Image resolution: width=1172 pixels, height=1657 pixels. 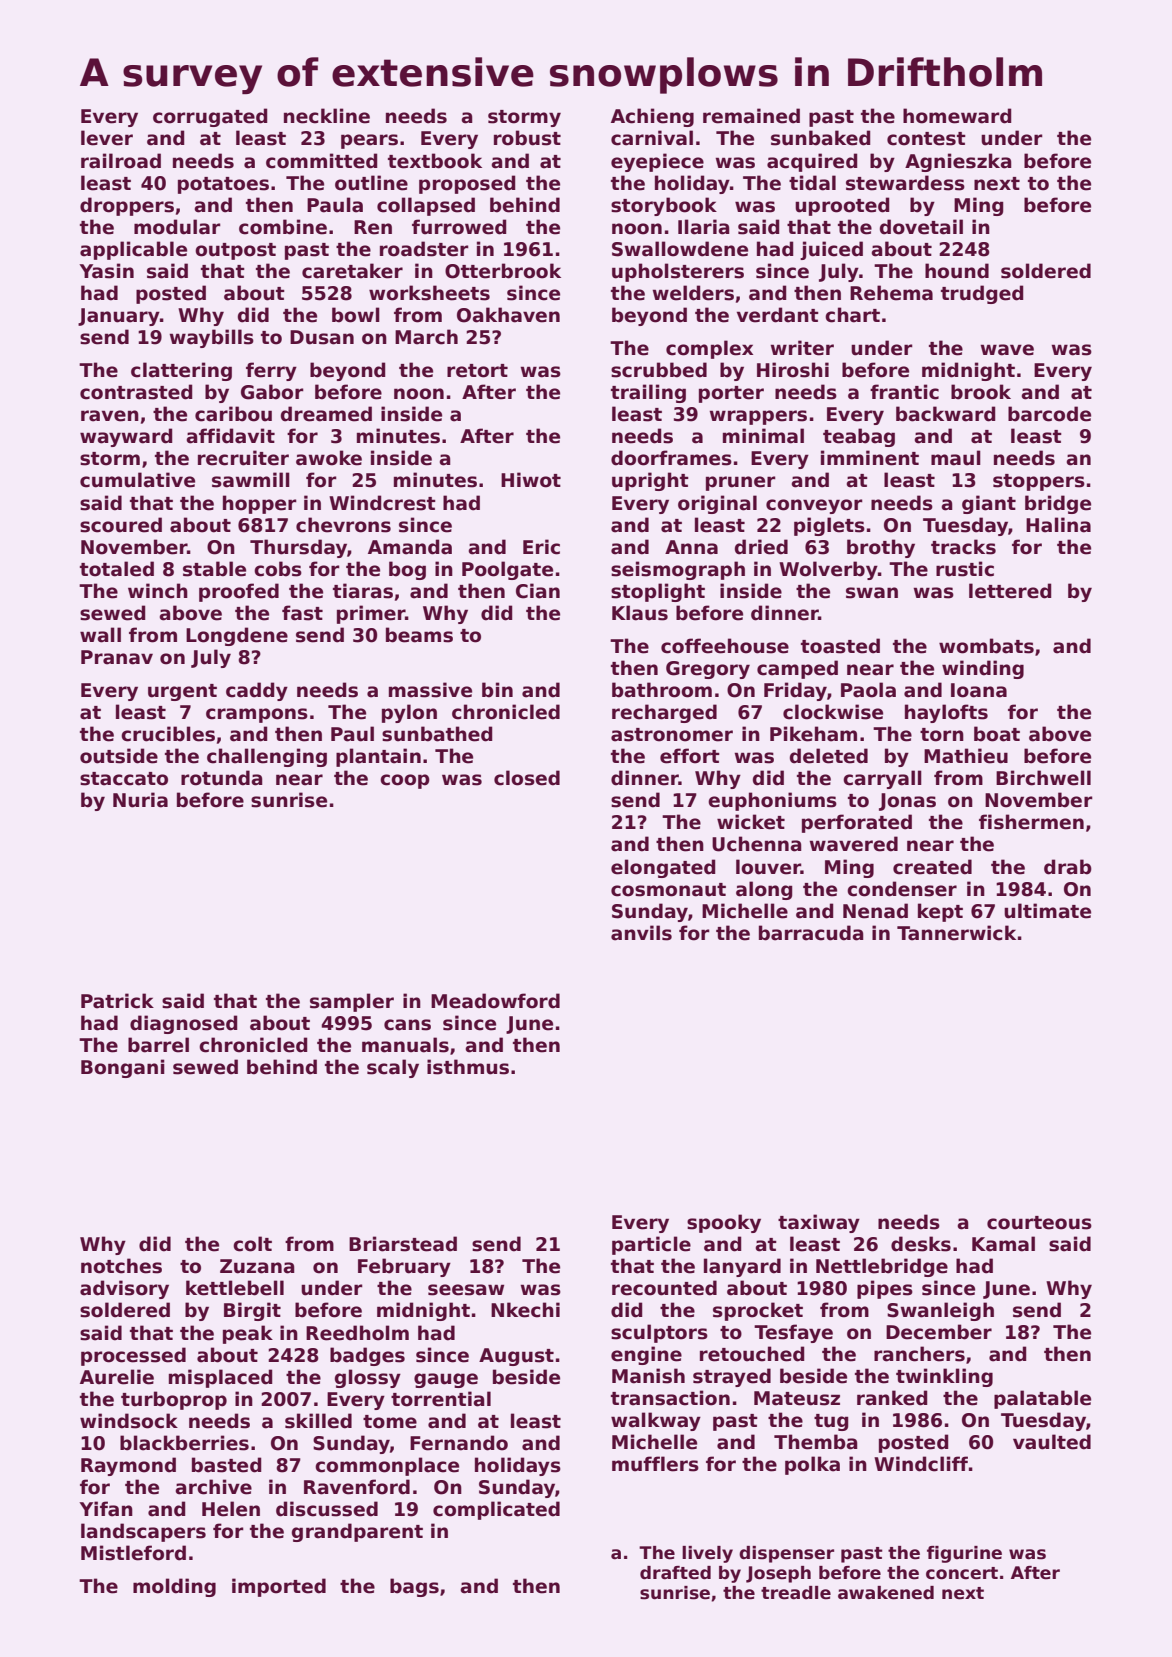 What do you see at coordinates (881, 548) in the document?
I see `brothy` at bounding box center [881, 548].
